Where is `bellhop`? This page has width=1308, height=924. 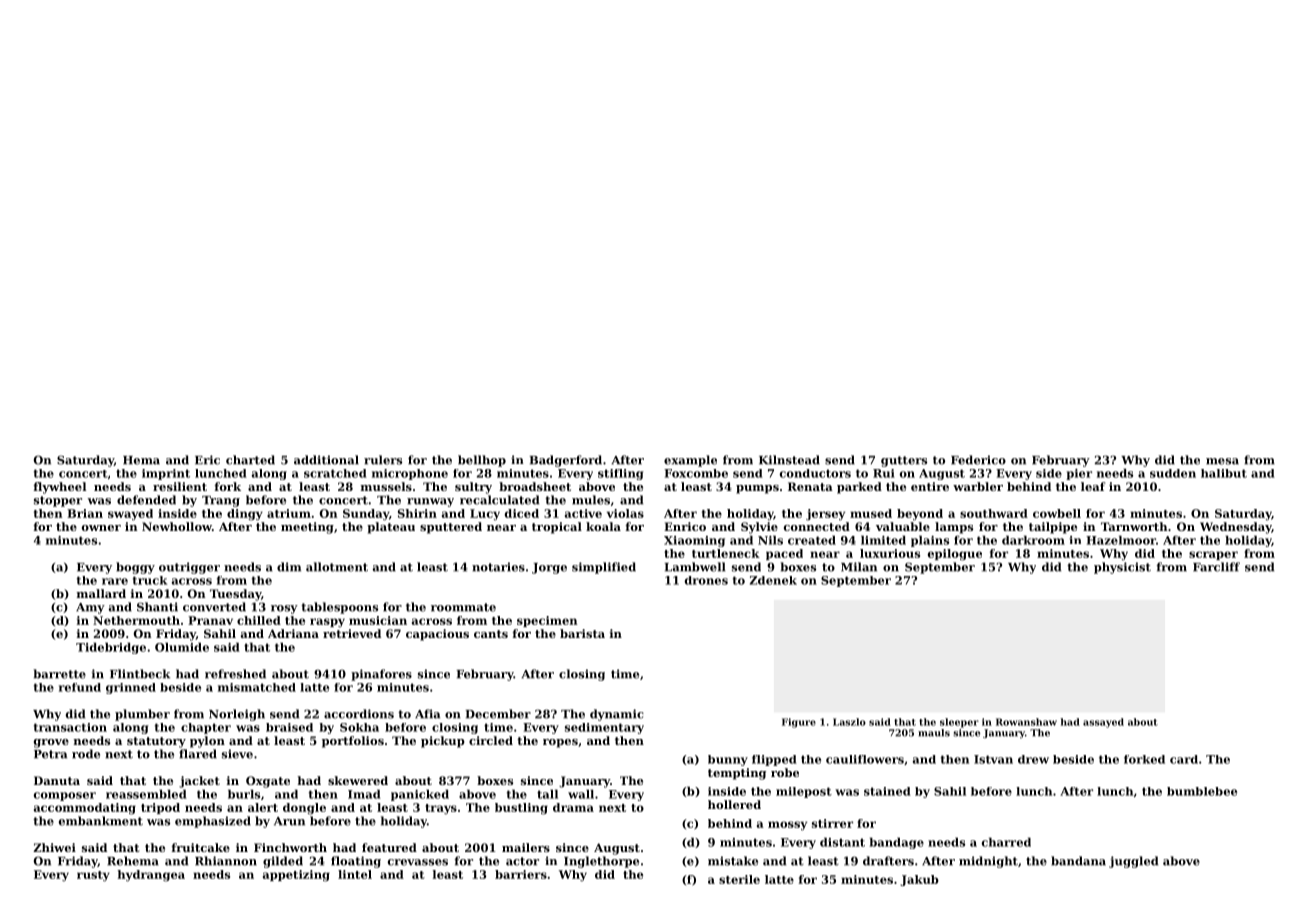
bellhop is located at coordinates (482, 461).
